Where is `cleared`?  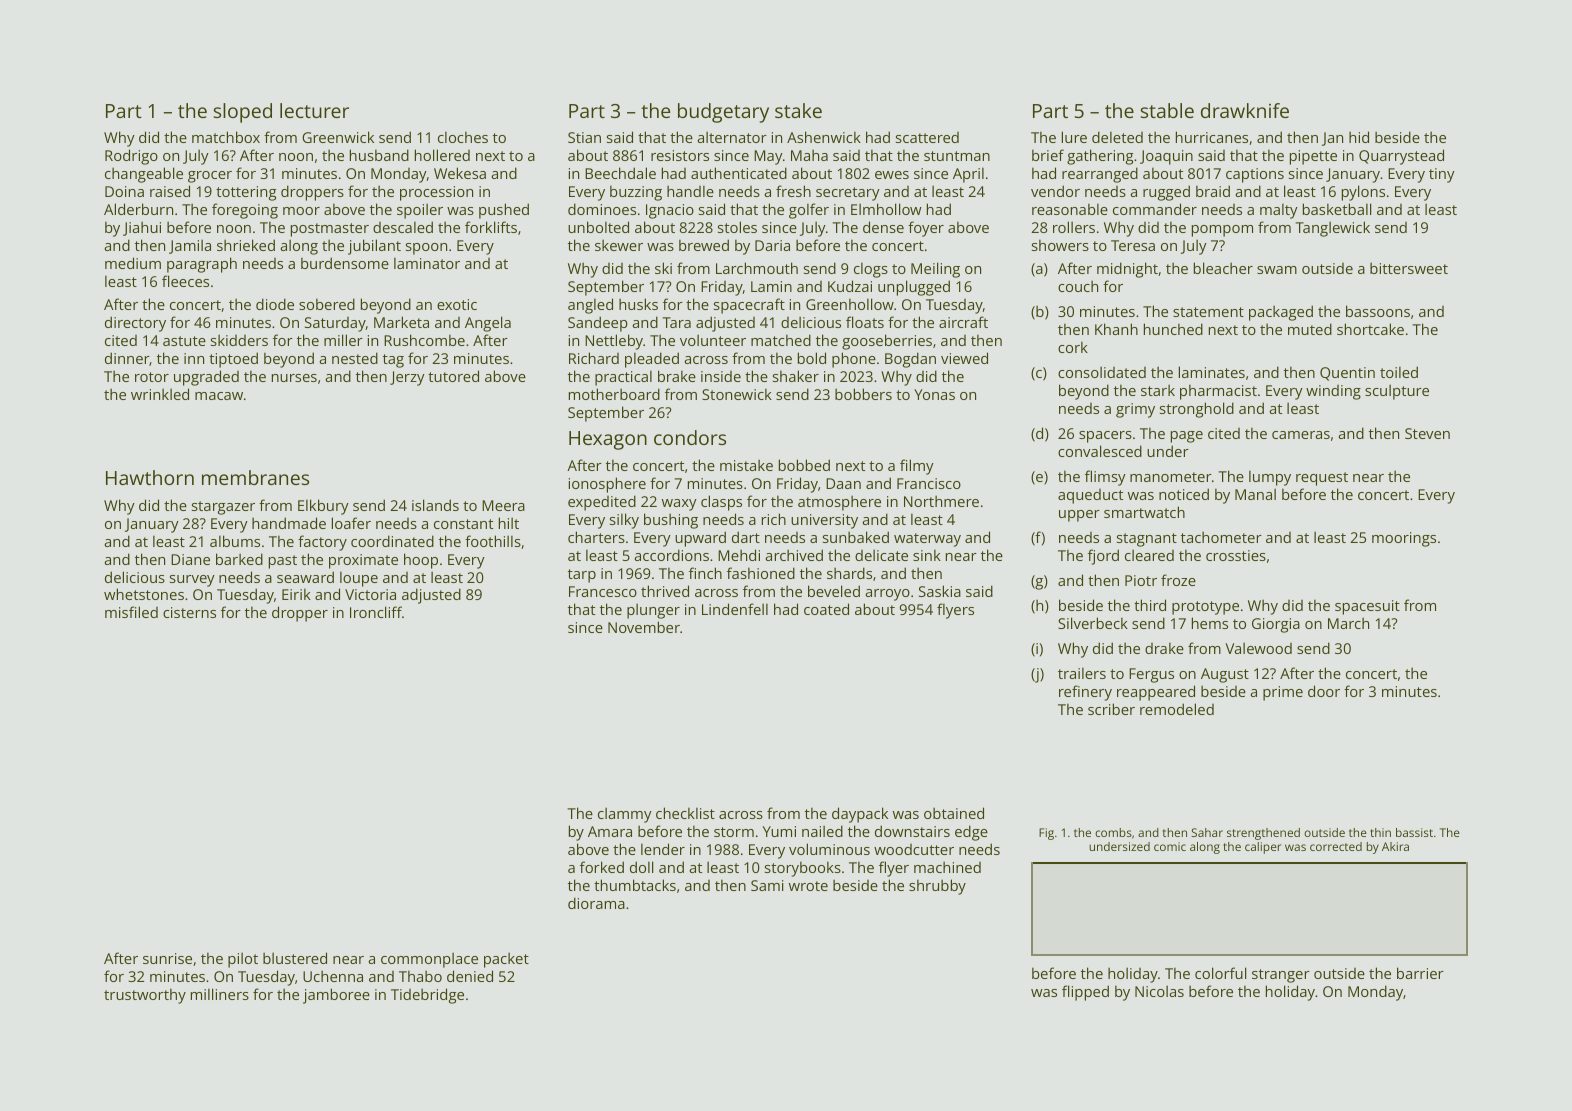
cleared is located at coordinates (1149, 555).
